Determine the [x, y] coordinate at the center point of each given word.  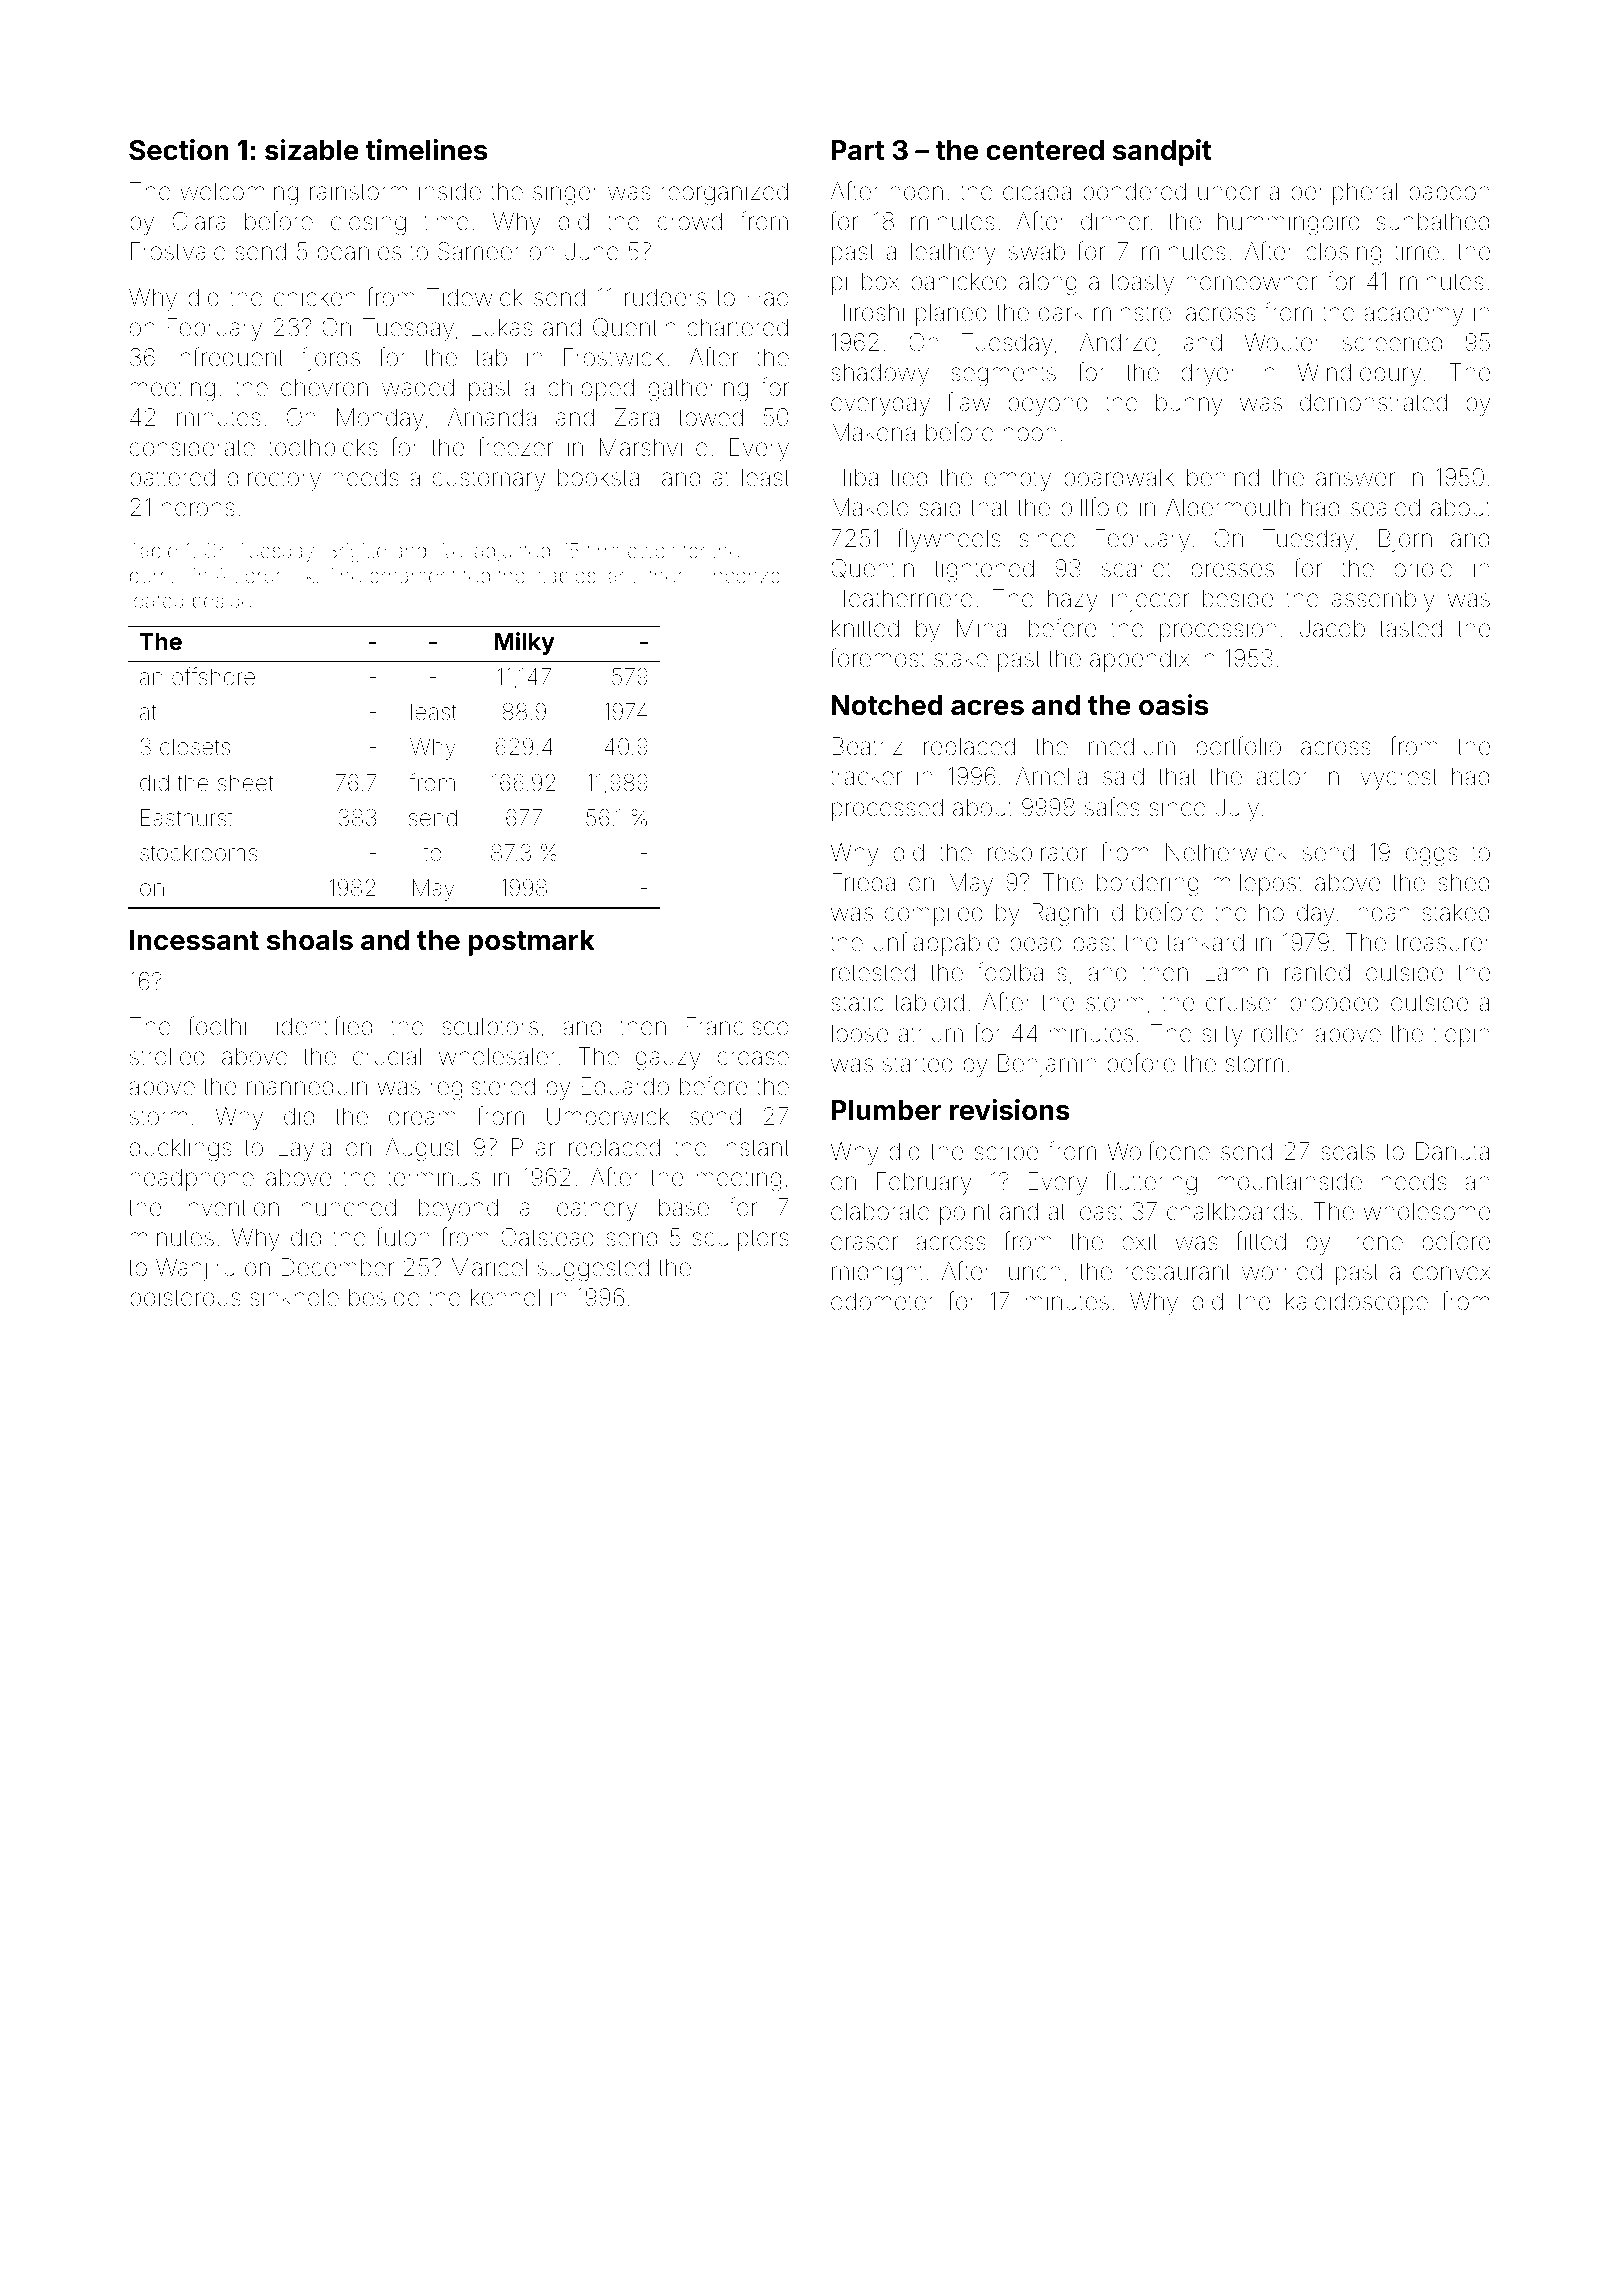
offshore [213, 676]
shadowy [880, 374]
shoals [310, 940]
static [857, 1002]
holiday [1296, 914]
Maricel [489, 1267]
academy [1413, 314]
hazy [1073, 600]
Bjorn [1405, 540]
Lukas [501, 327]
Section [179, 150]
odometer [883, 1301]
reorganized [724, 194]
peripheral [1344, 193]
